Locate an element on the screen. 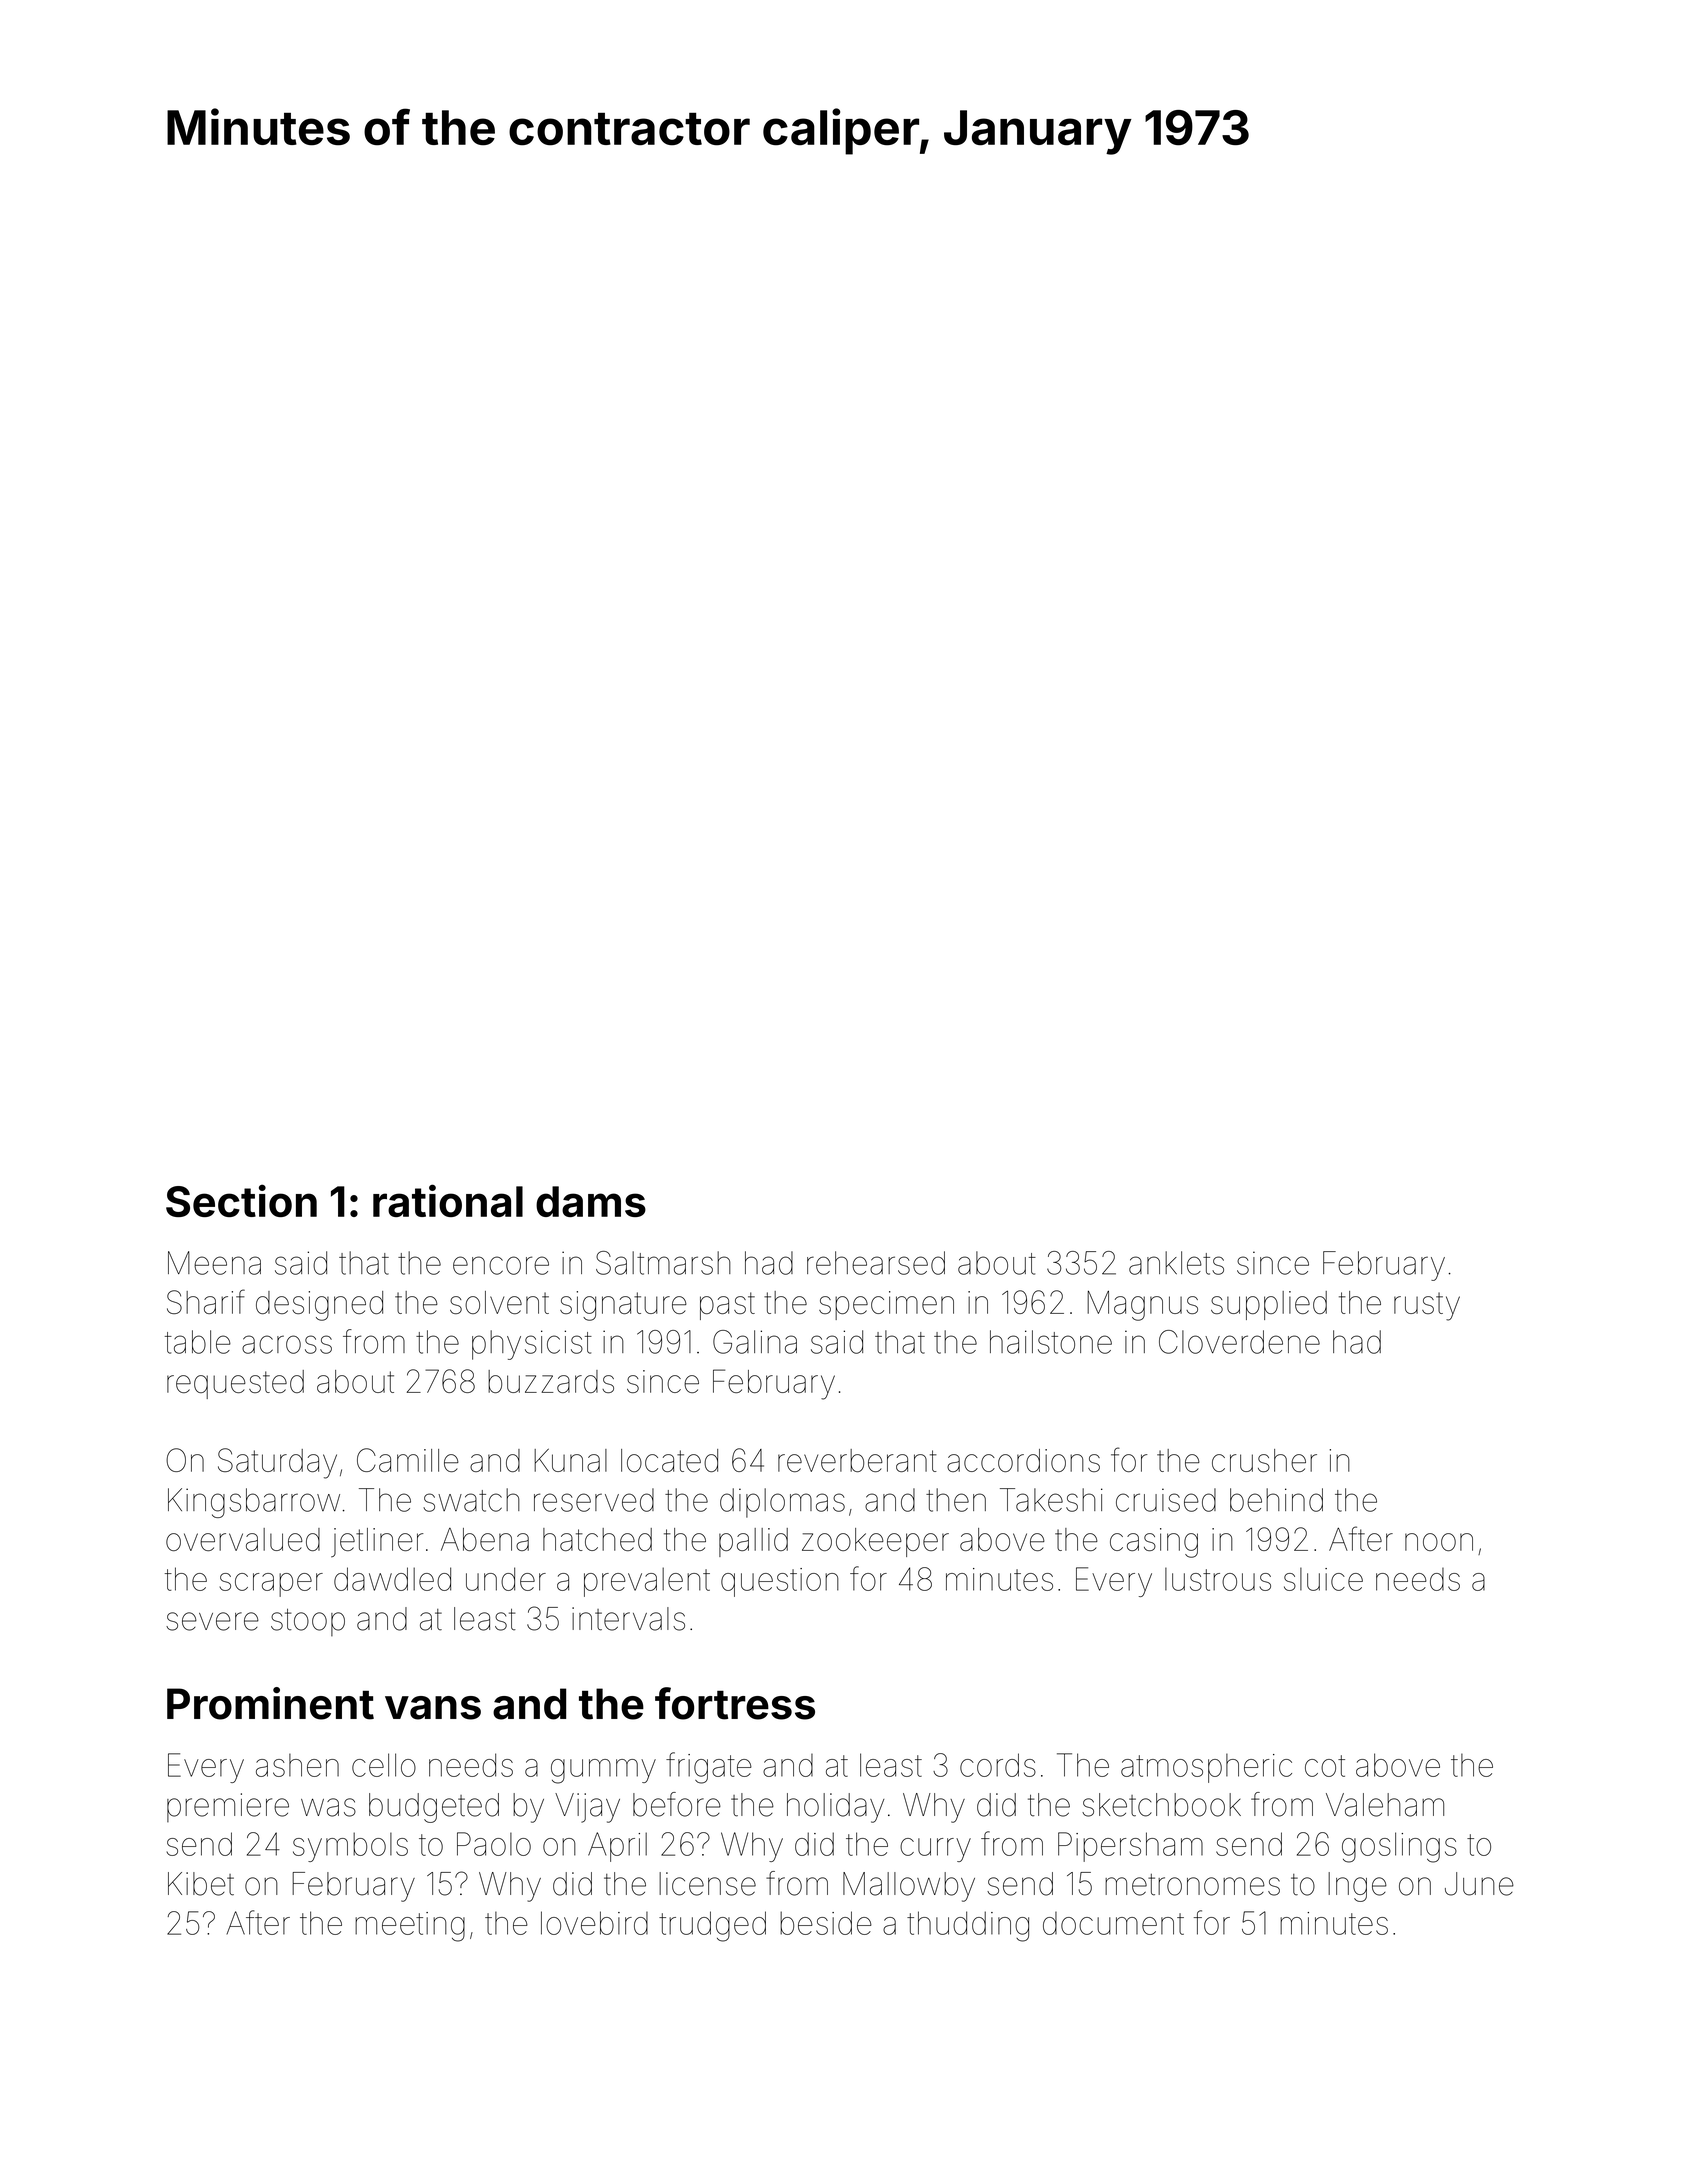 This screenshot has height=2178, width=1683. Abena is located at coordinates (485, 1539).
